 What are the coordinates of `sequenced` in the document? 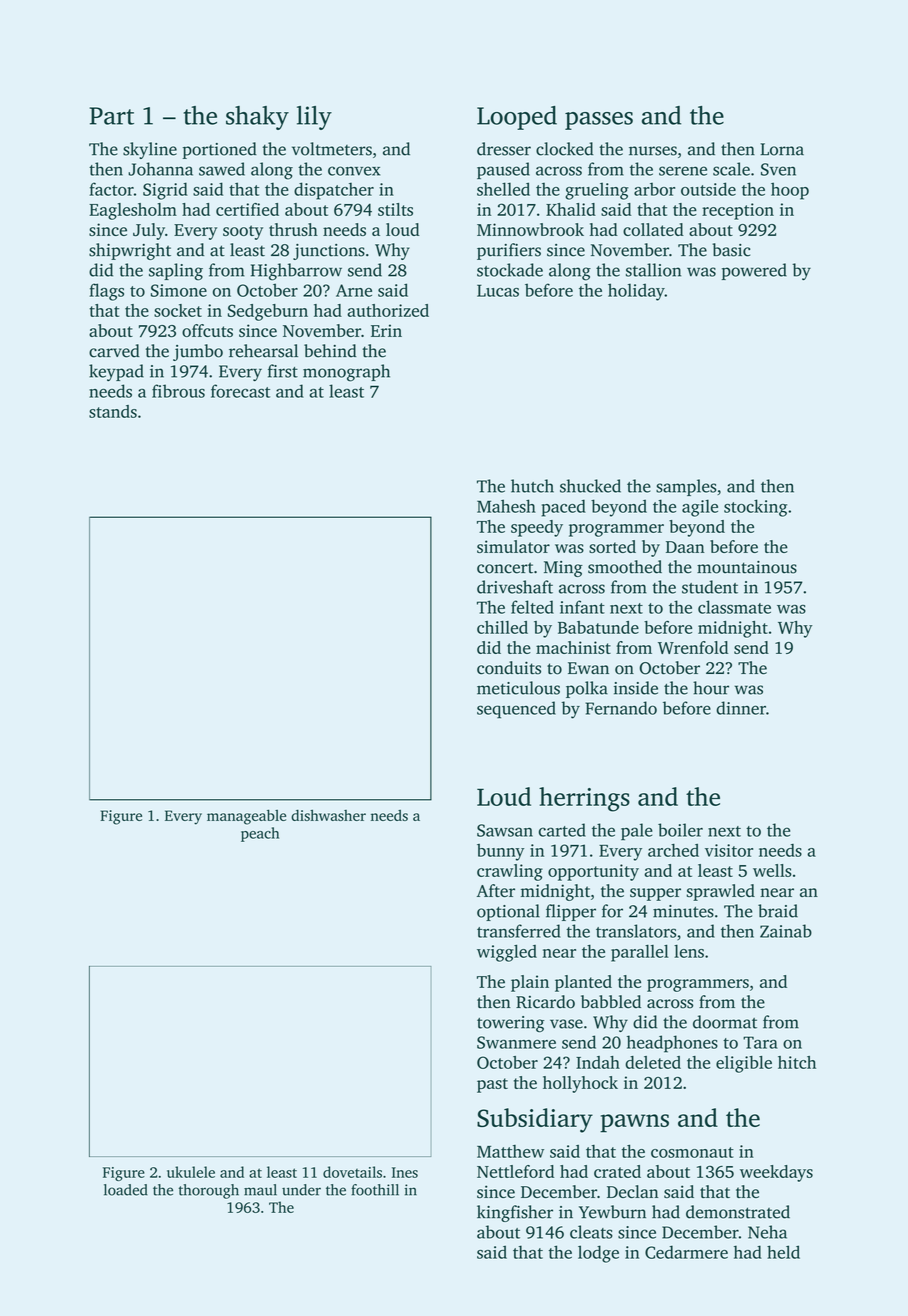 It's located at (516, 710).
